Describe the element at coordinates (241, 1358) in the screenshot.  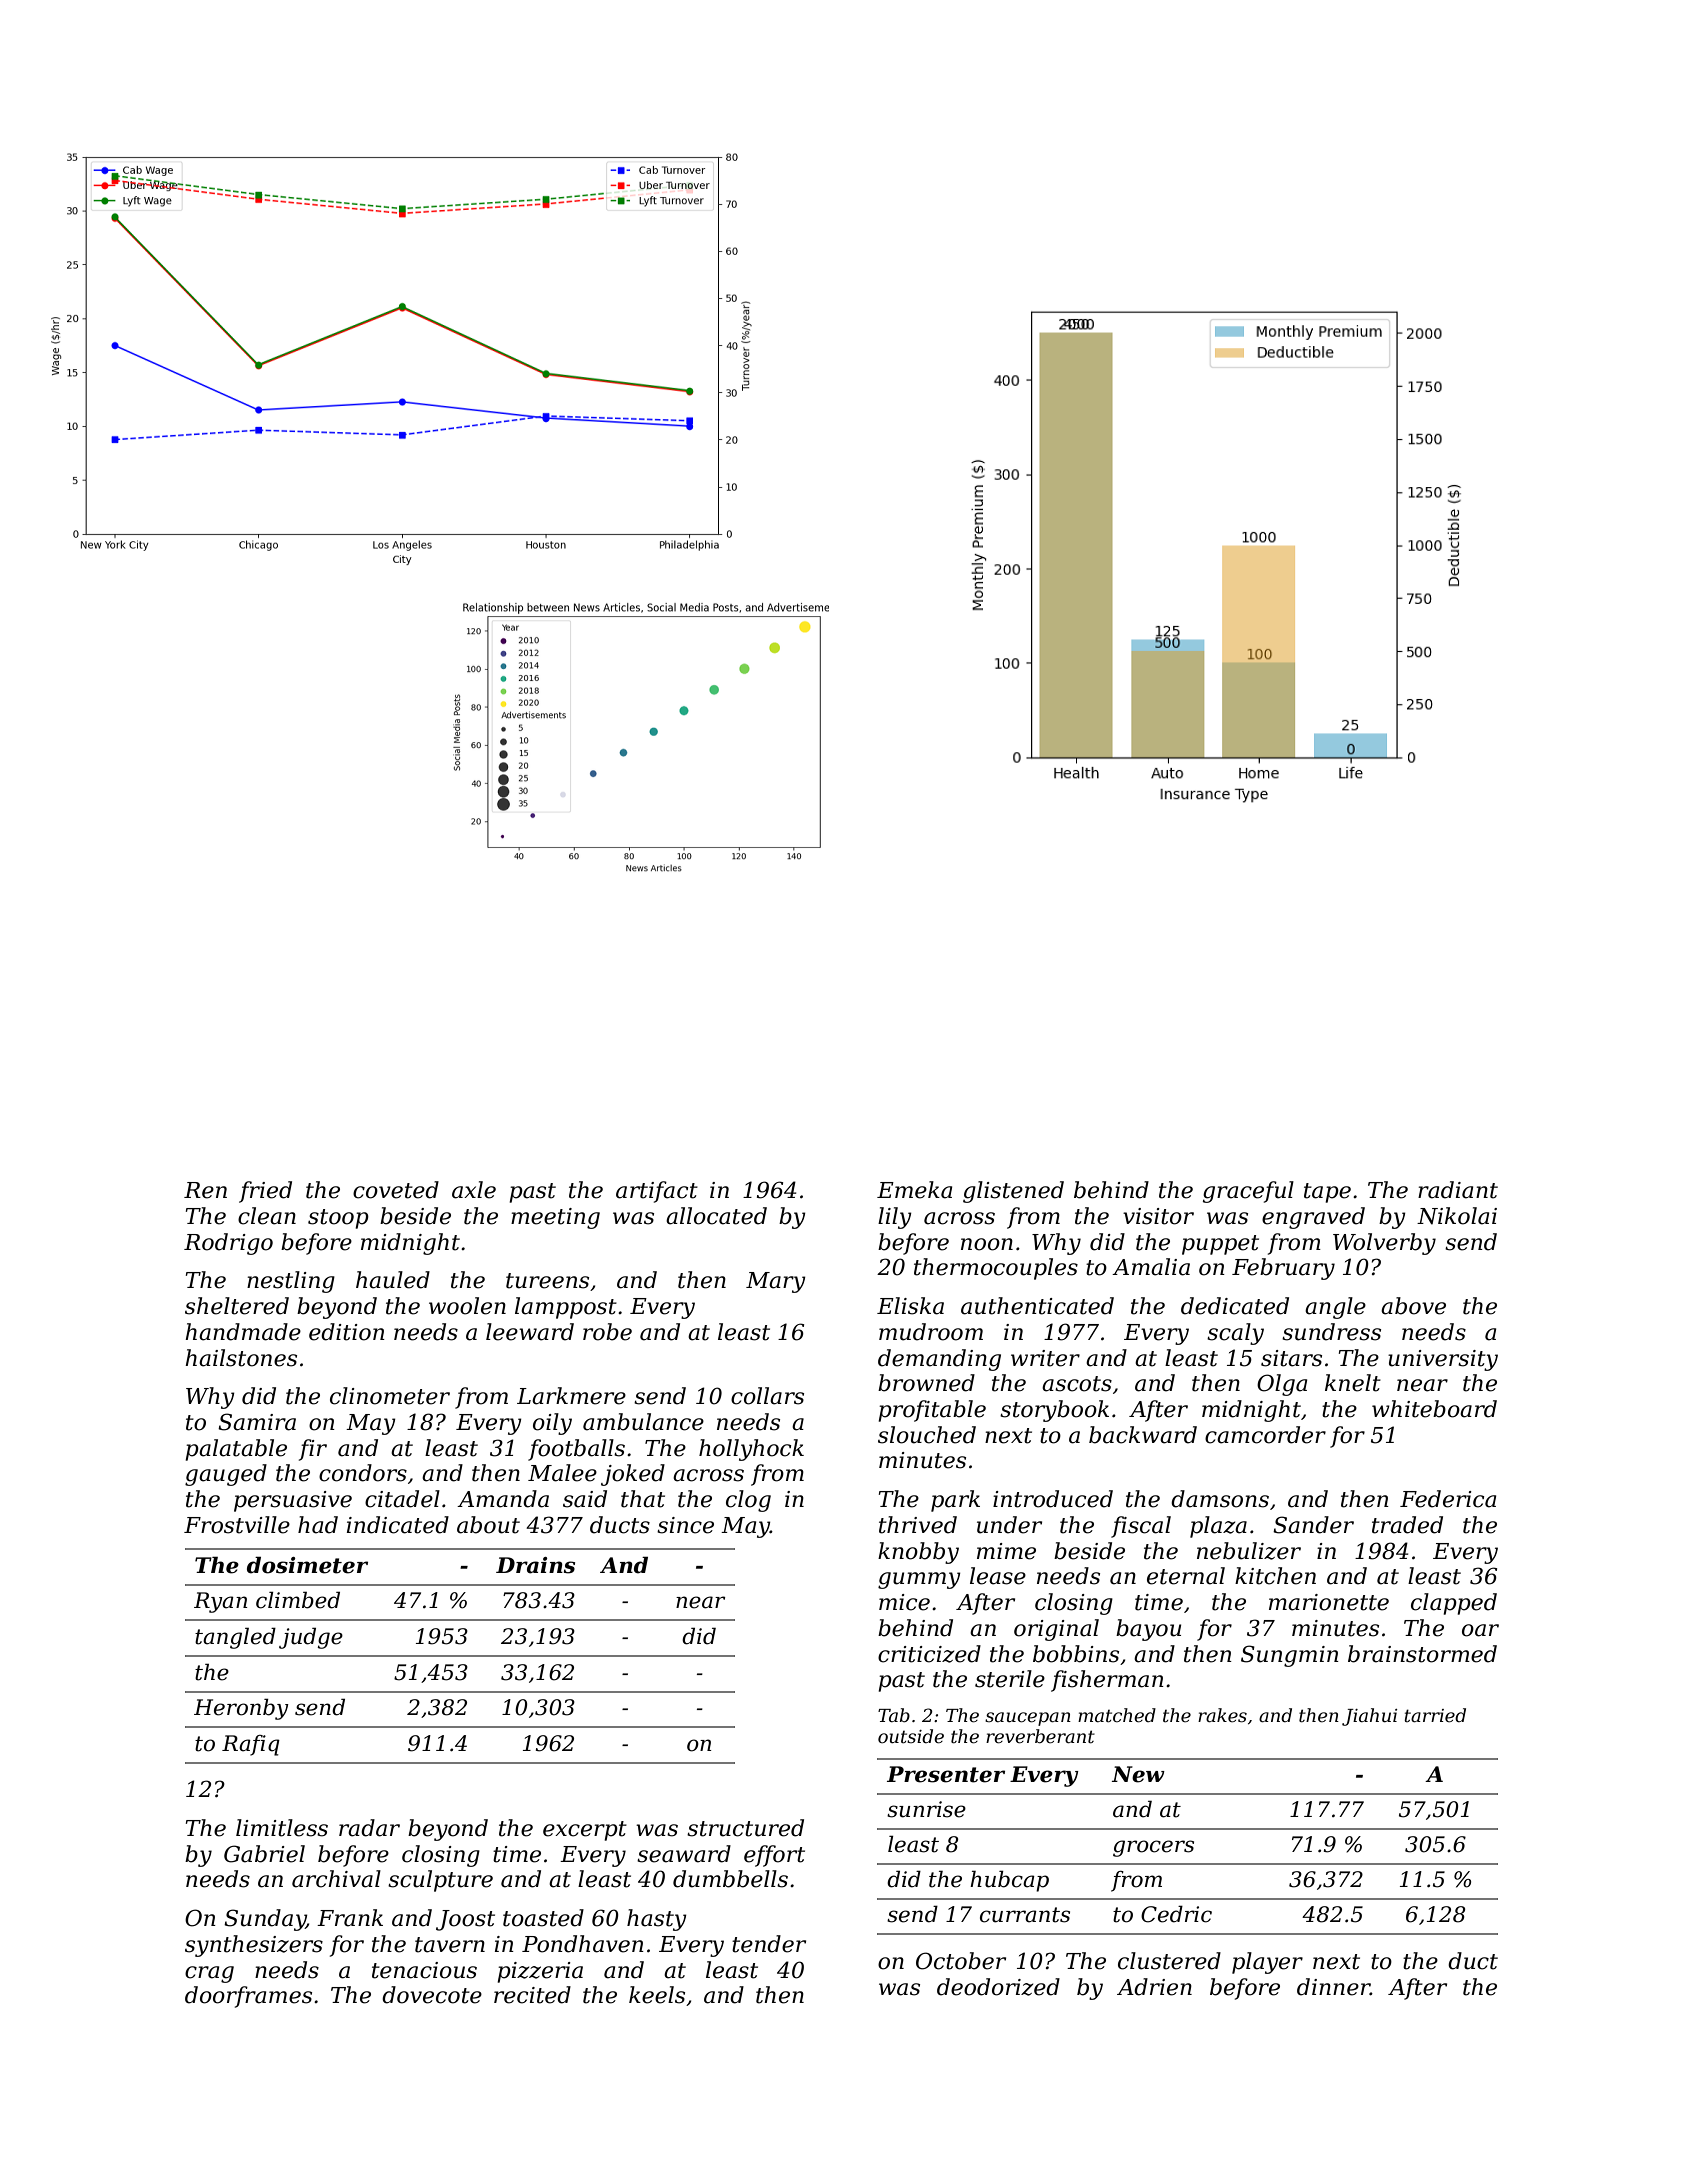
I see `hailstones` at that location.
